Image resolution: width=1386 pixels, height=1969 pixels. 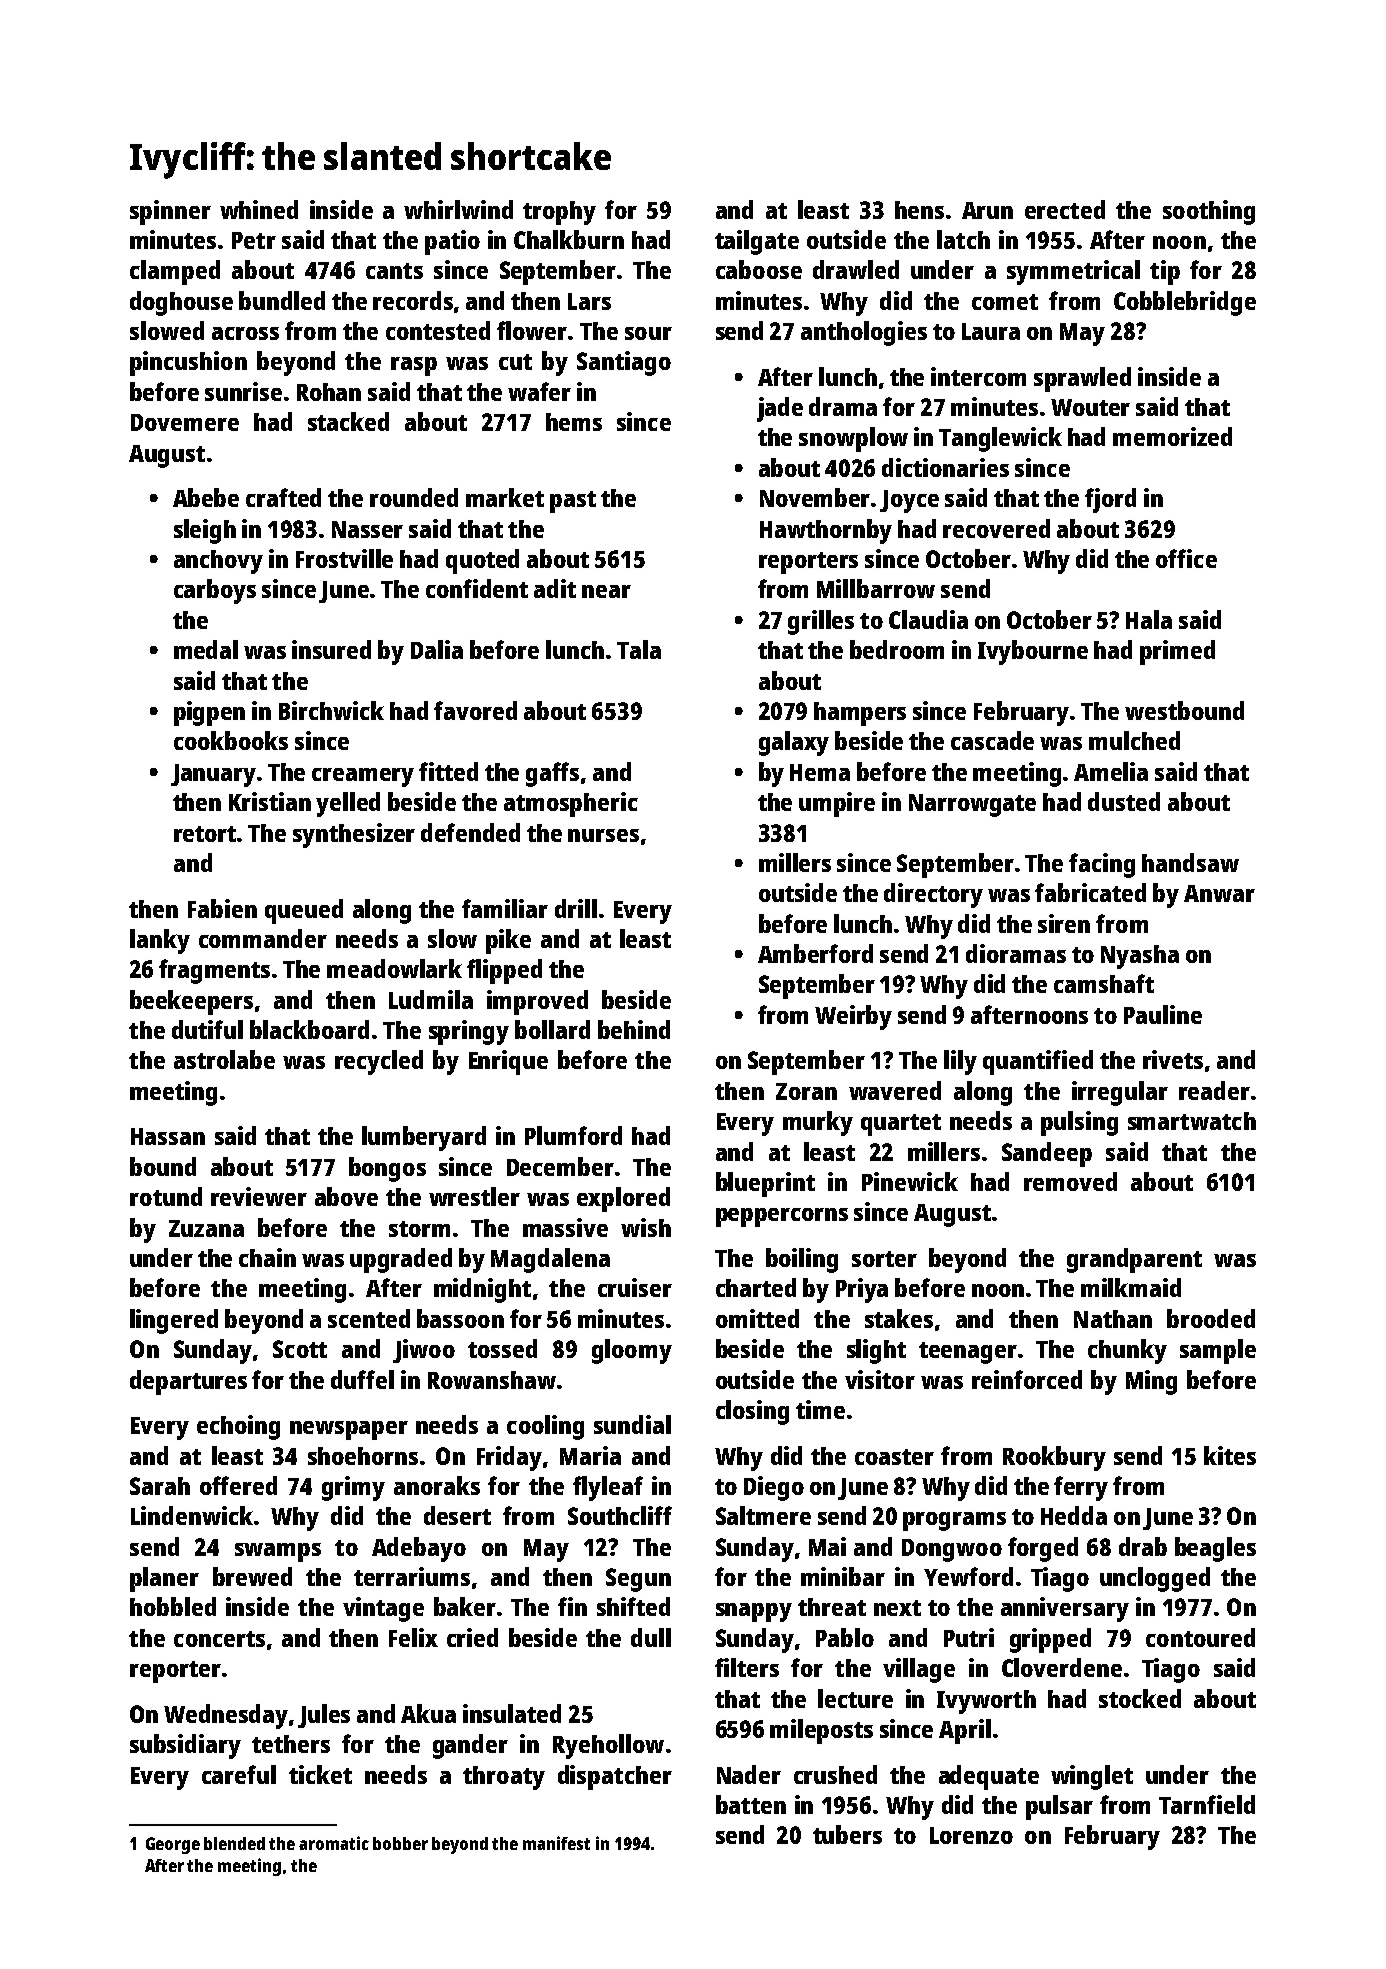 I want to click on subsidiary, so click(x=185, y=1746).
